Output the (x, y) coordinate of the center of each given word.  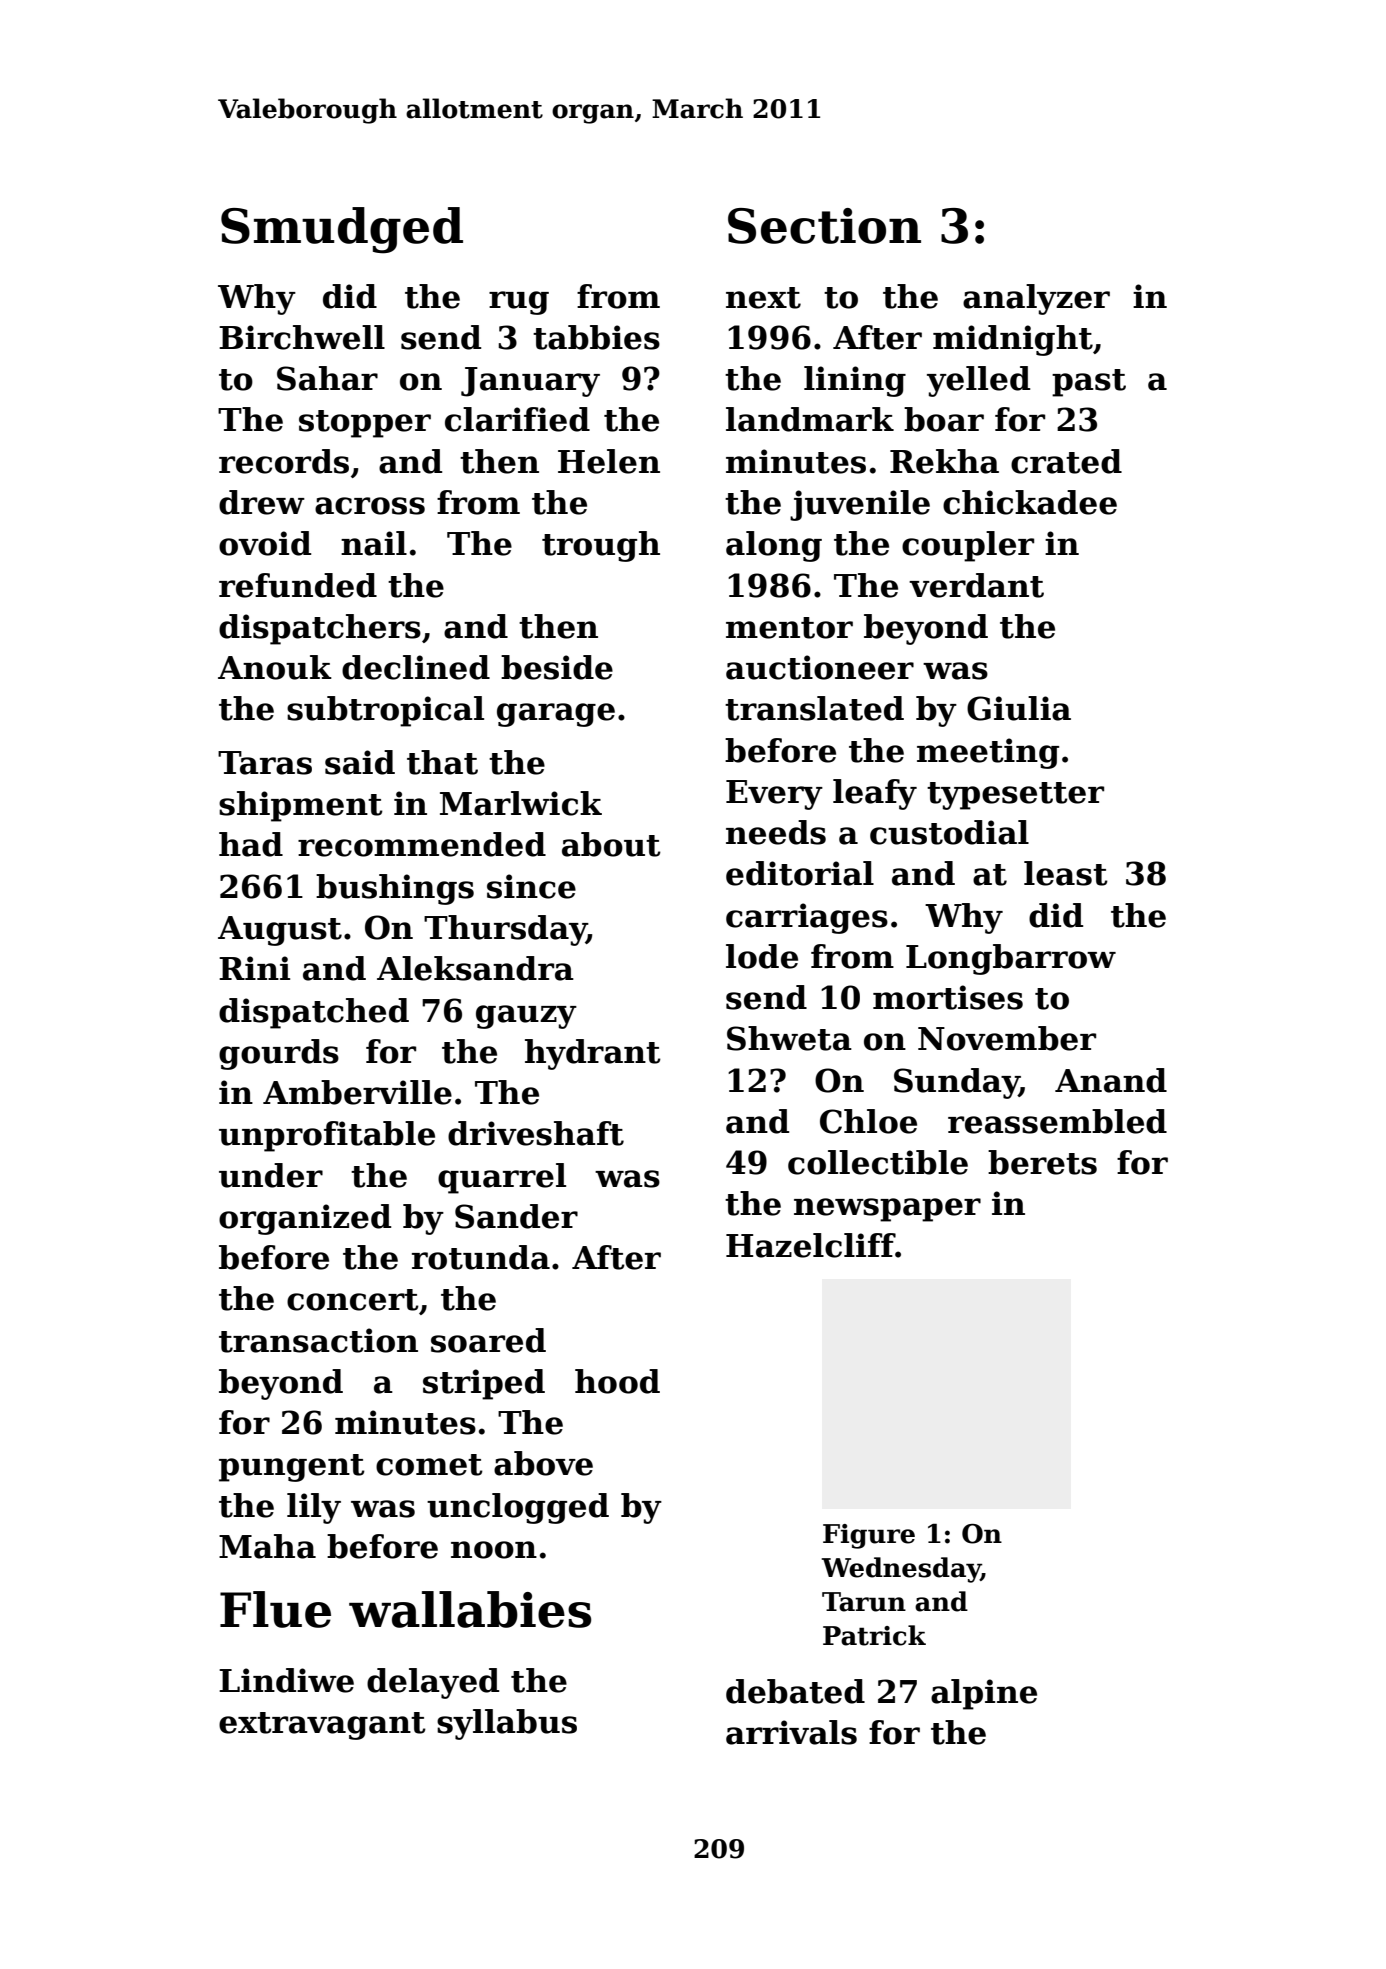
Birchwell (302, 337)
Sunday (956, 1083)
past (1089, 383)
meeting (988, 753)
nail (374, 543)
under (271, 1175)
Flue (275, 1609)
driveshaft (536, 1133)
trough (601, 546)
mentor (789, 628)
